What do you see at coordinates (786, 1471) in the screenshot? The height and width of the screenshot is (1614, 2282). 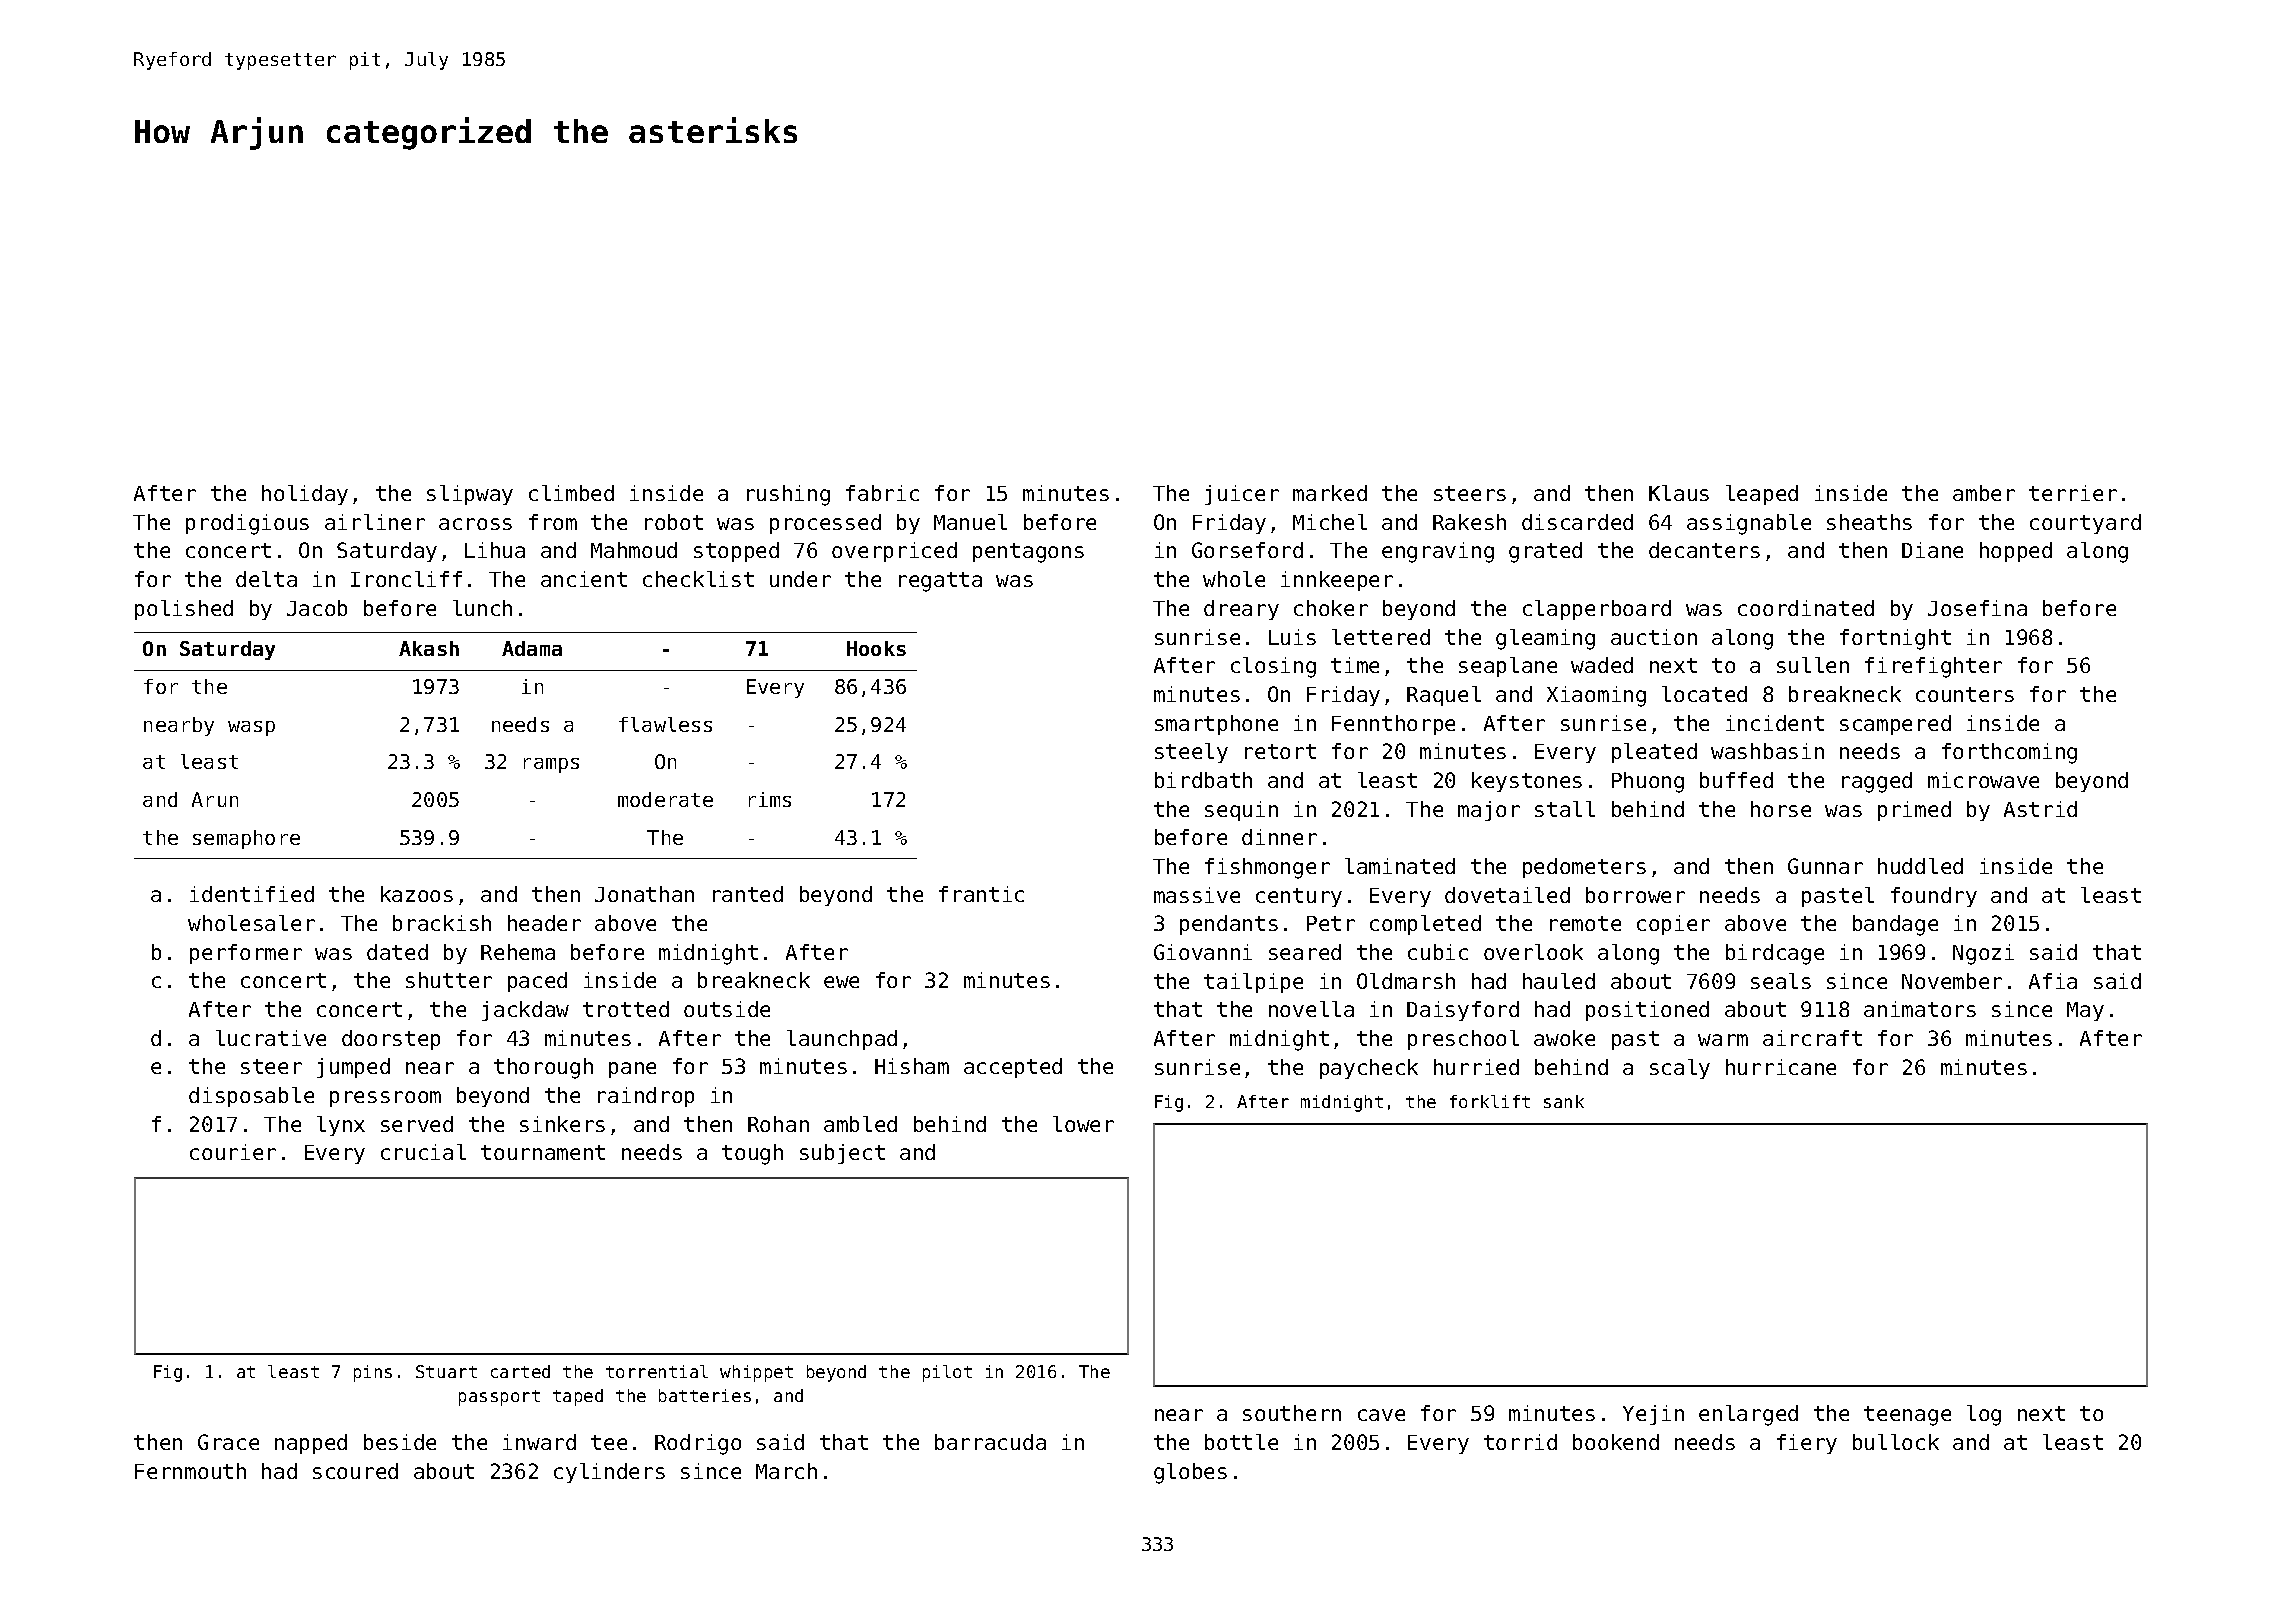 I see `March` at bounding box center [786, 1471].
